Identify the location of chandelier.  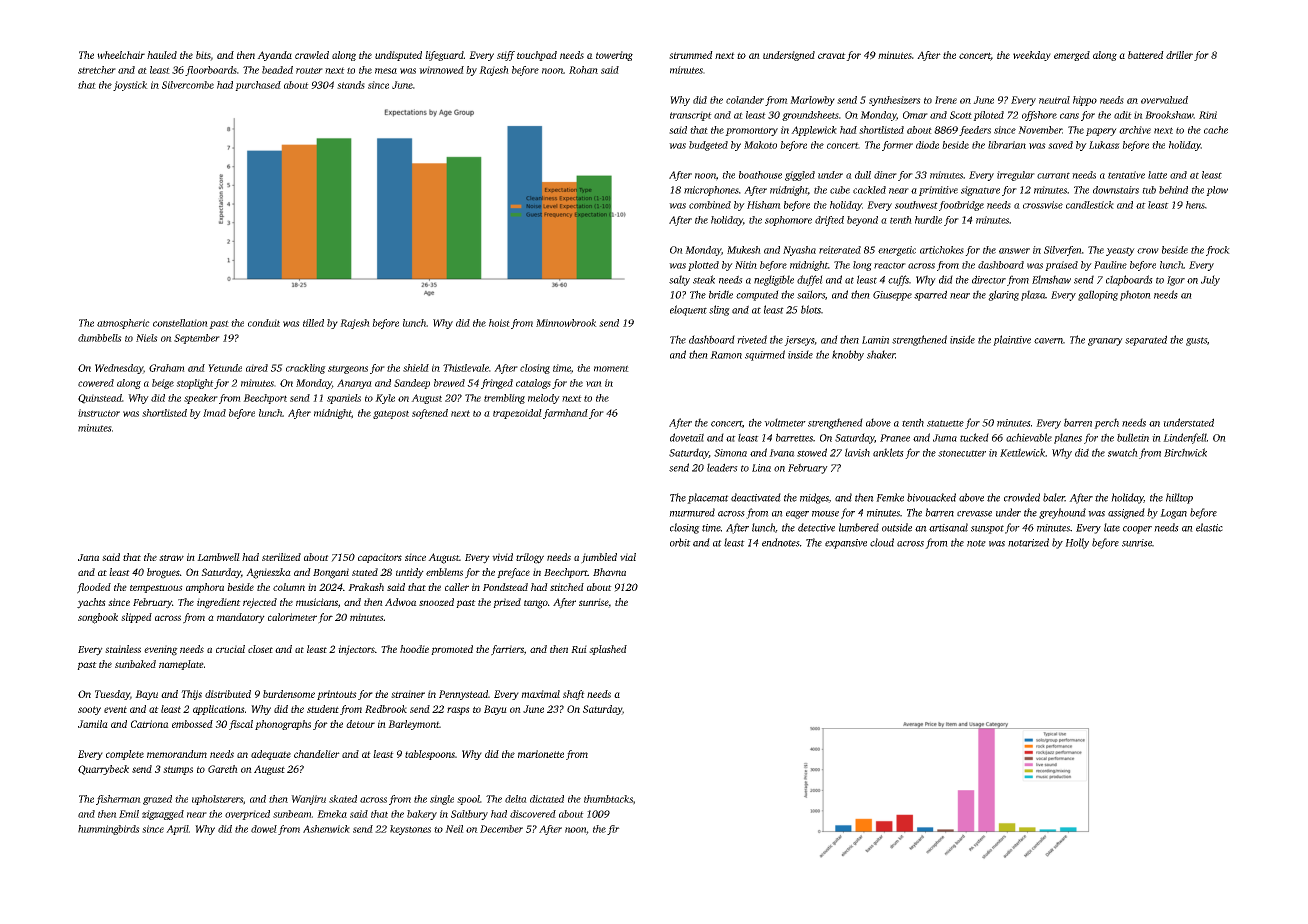
(317, 754).
